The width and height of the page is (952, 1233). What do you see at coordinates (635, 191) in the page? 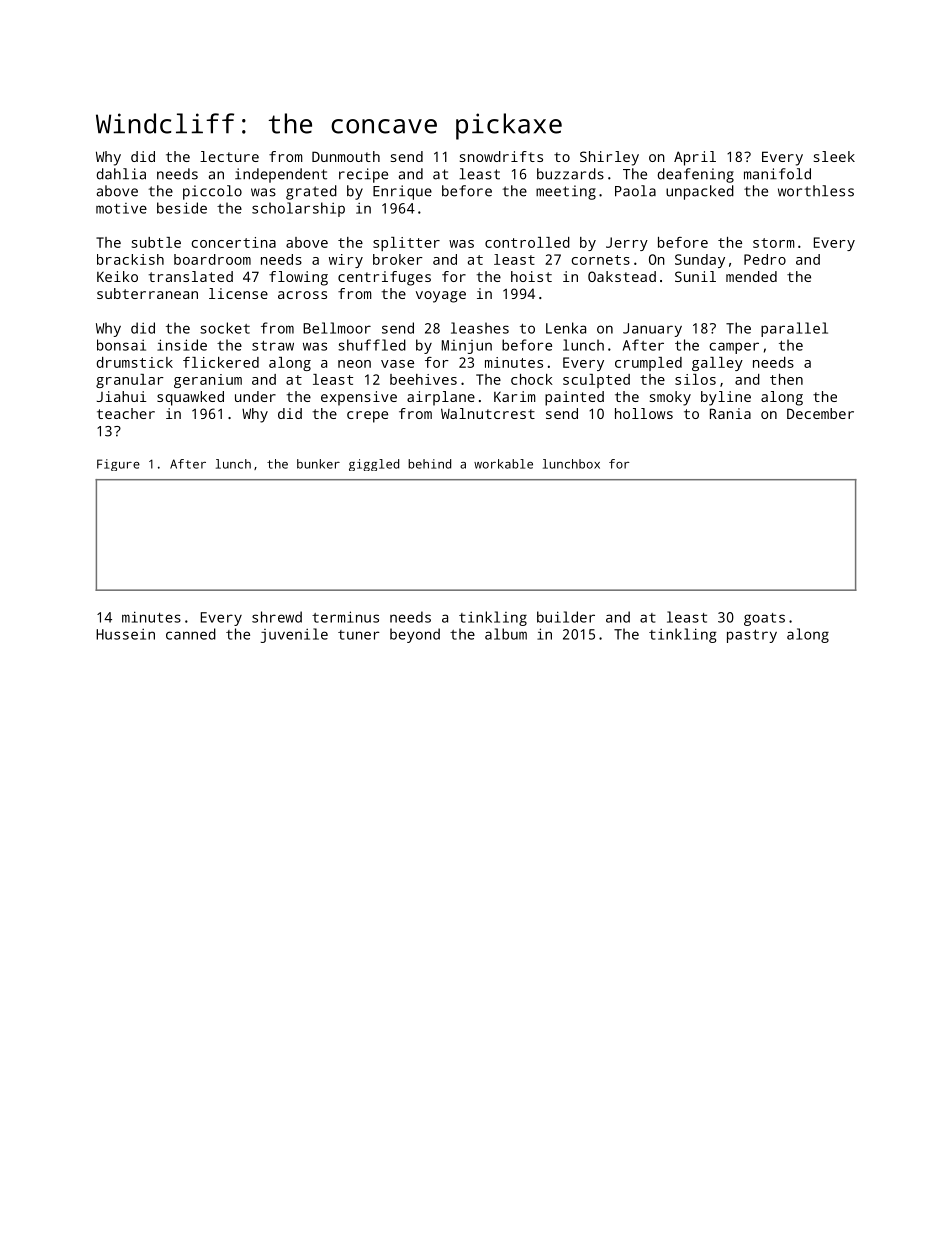
I see `Paola` at bounding box center [635, 191].
